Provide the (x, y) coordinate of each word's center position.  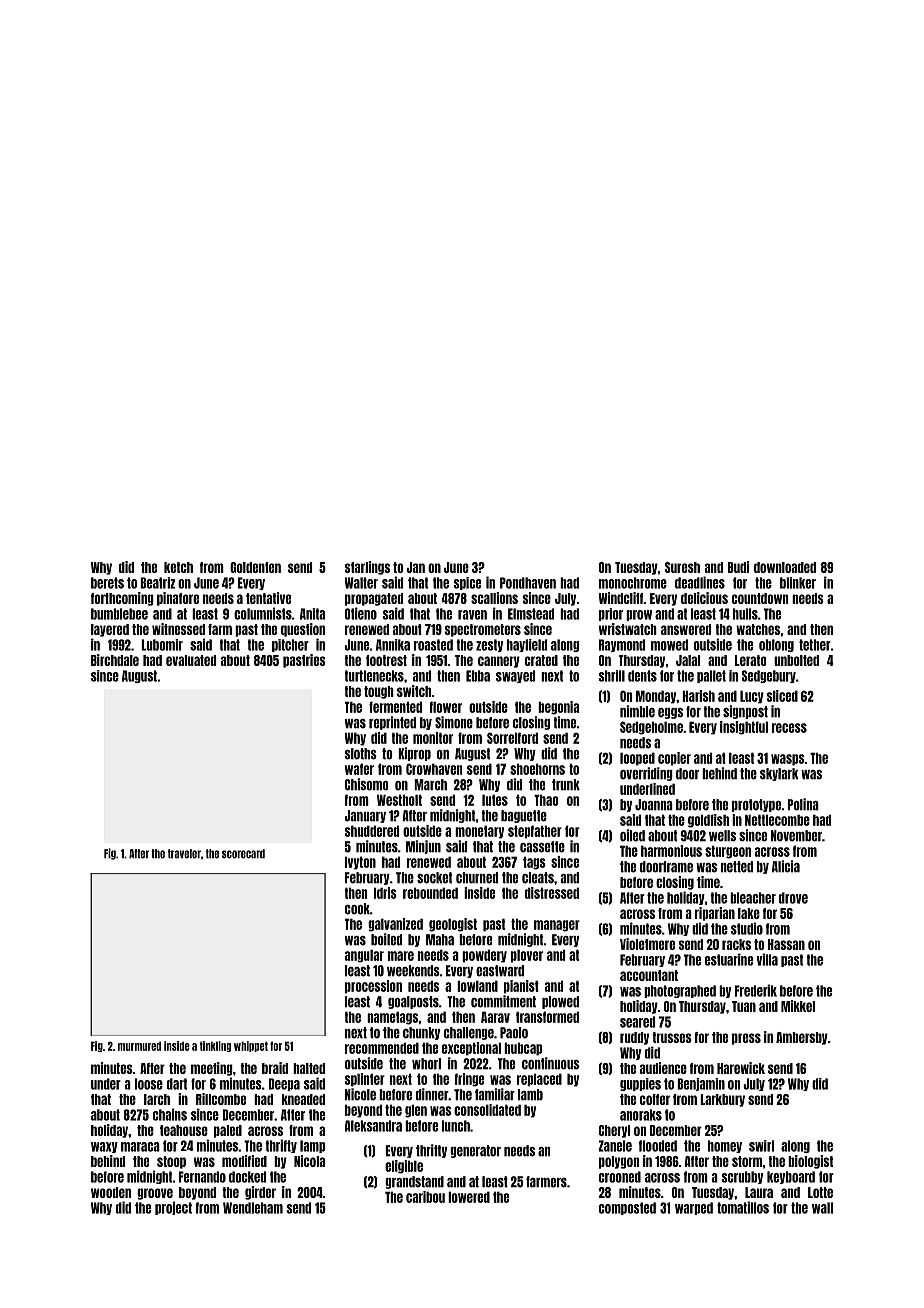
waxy (104, 1147)
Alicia (786, 866)
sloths (361, 754)
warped (694, 1208)
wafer (359, 769)
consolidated (487, 1110)
